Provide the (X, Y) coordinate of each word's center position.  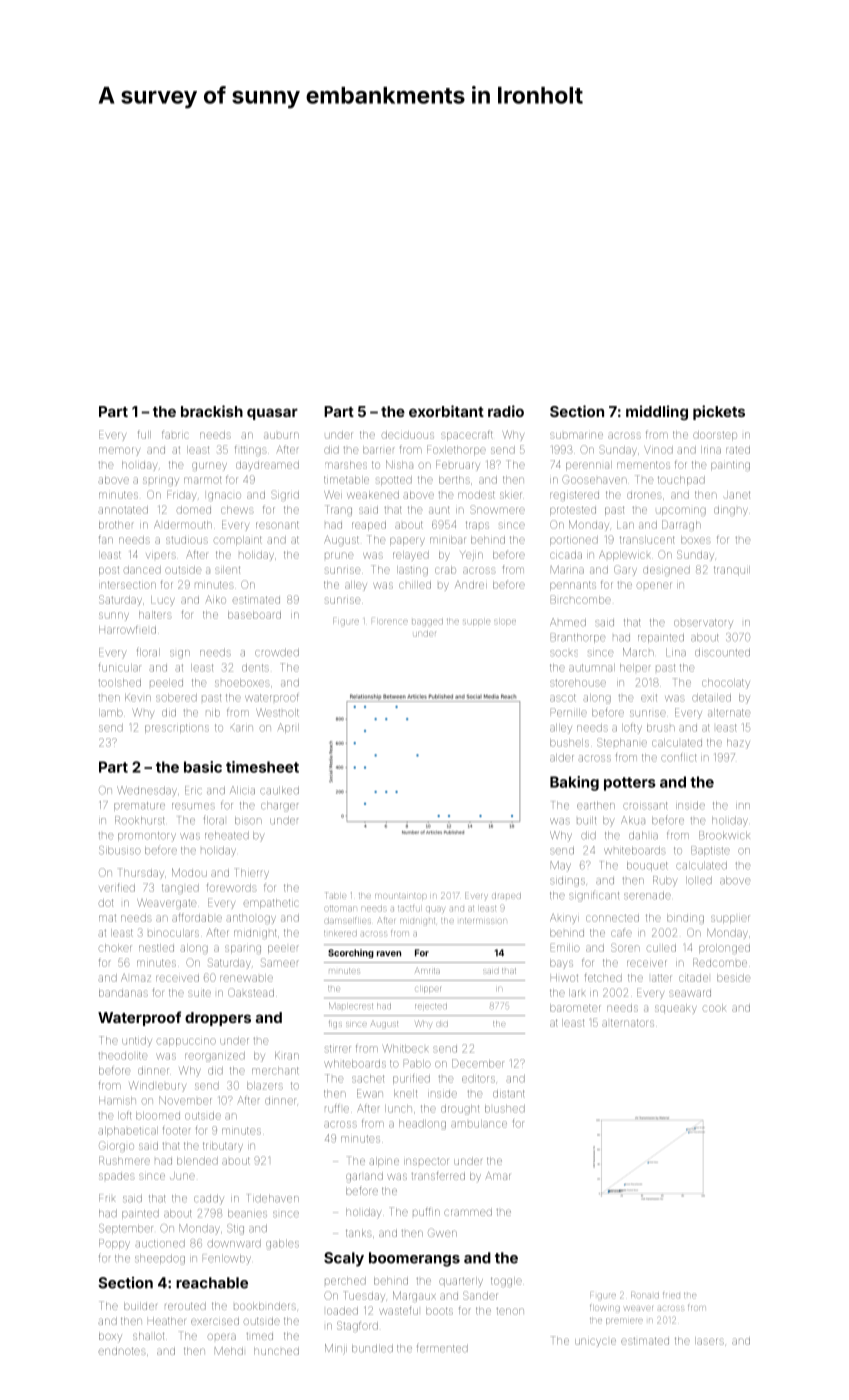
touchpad (681, 481)
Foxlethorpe (456, 450)
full (144, 434)
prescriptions (177, 728)
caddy (209, 1199)
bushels (569, 743)
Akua (633, 820)
